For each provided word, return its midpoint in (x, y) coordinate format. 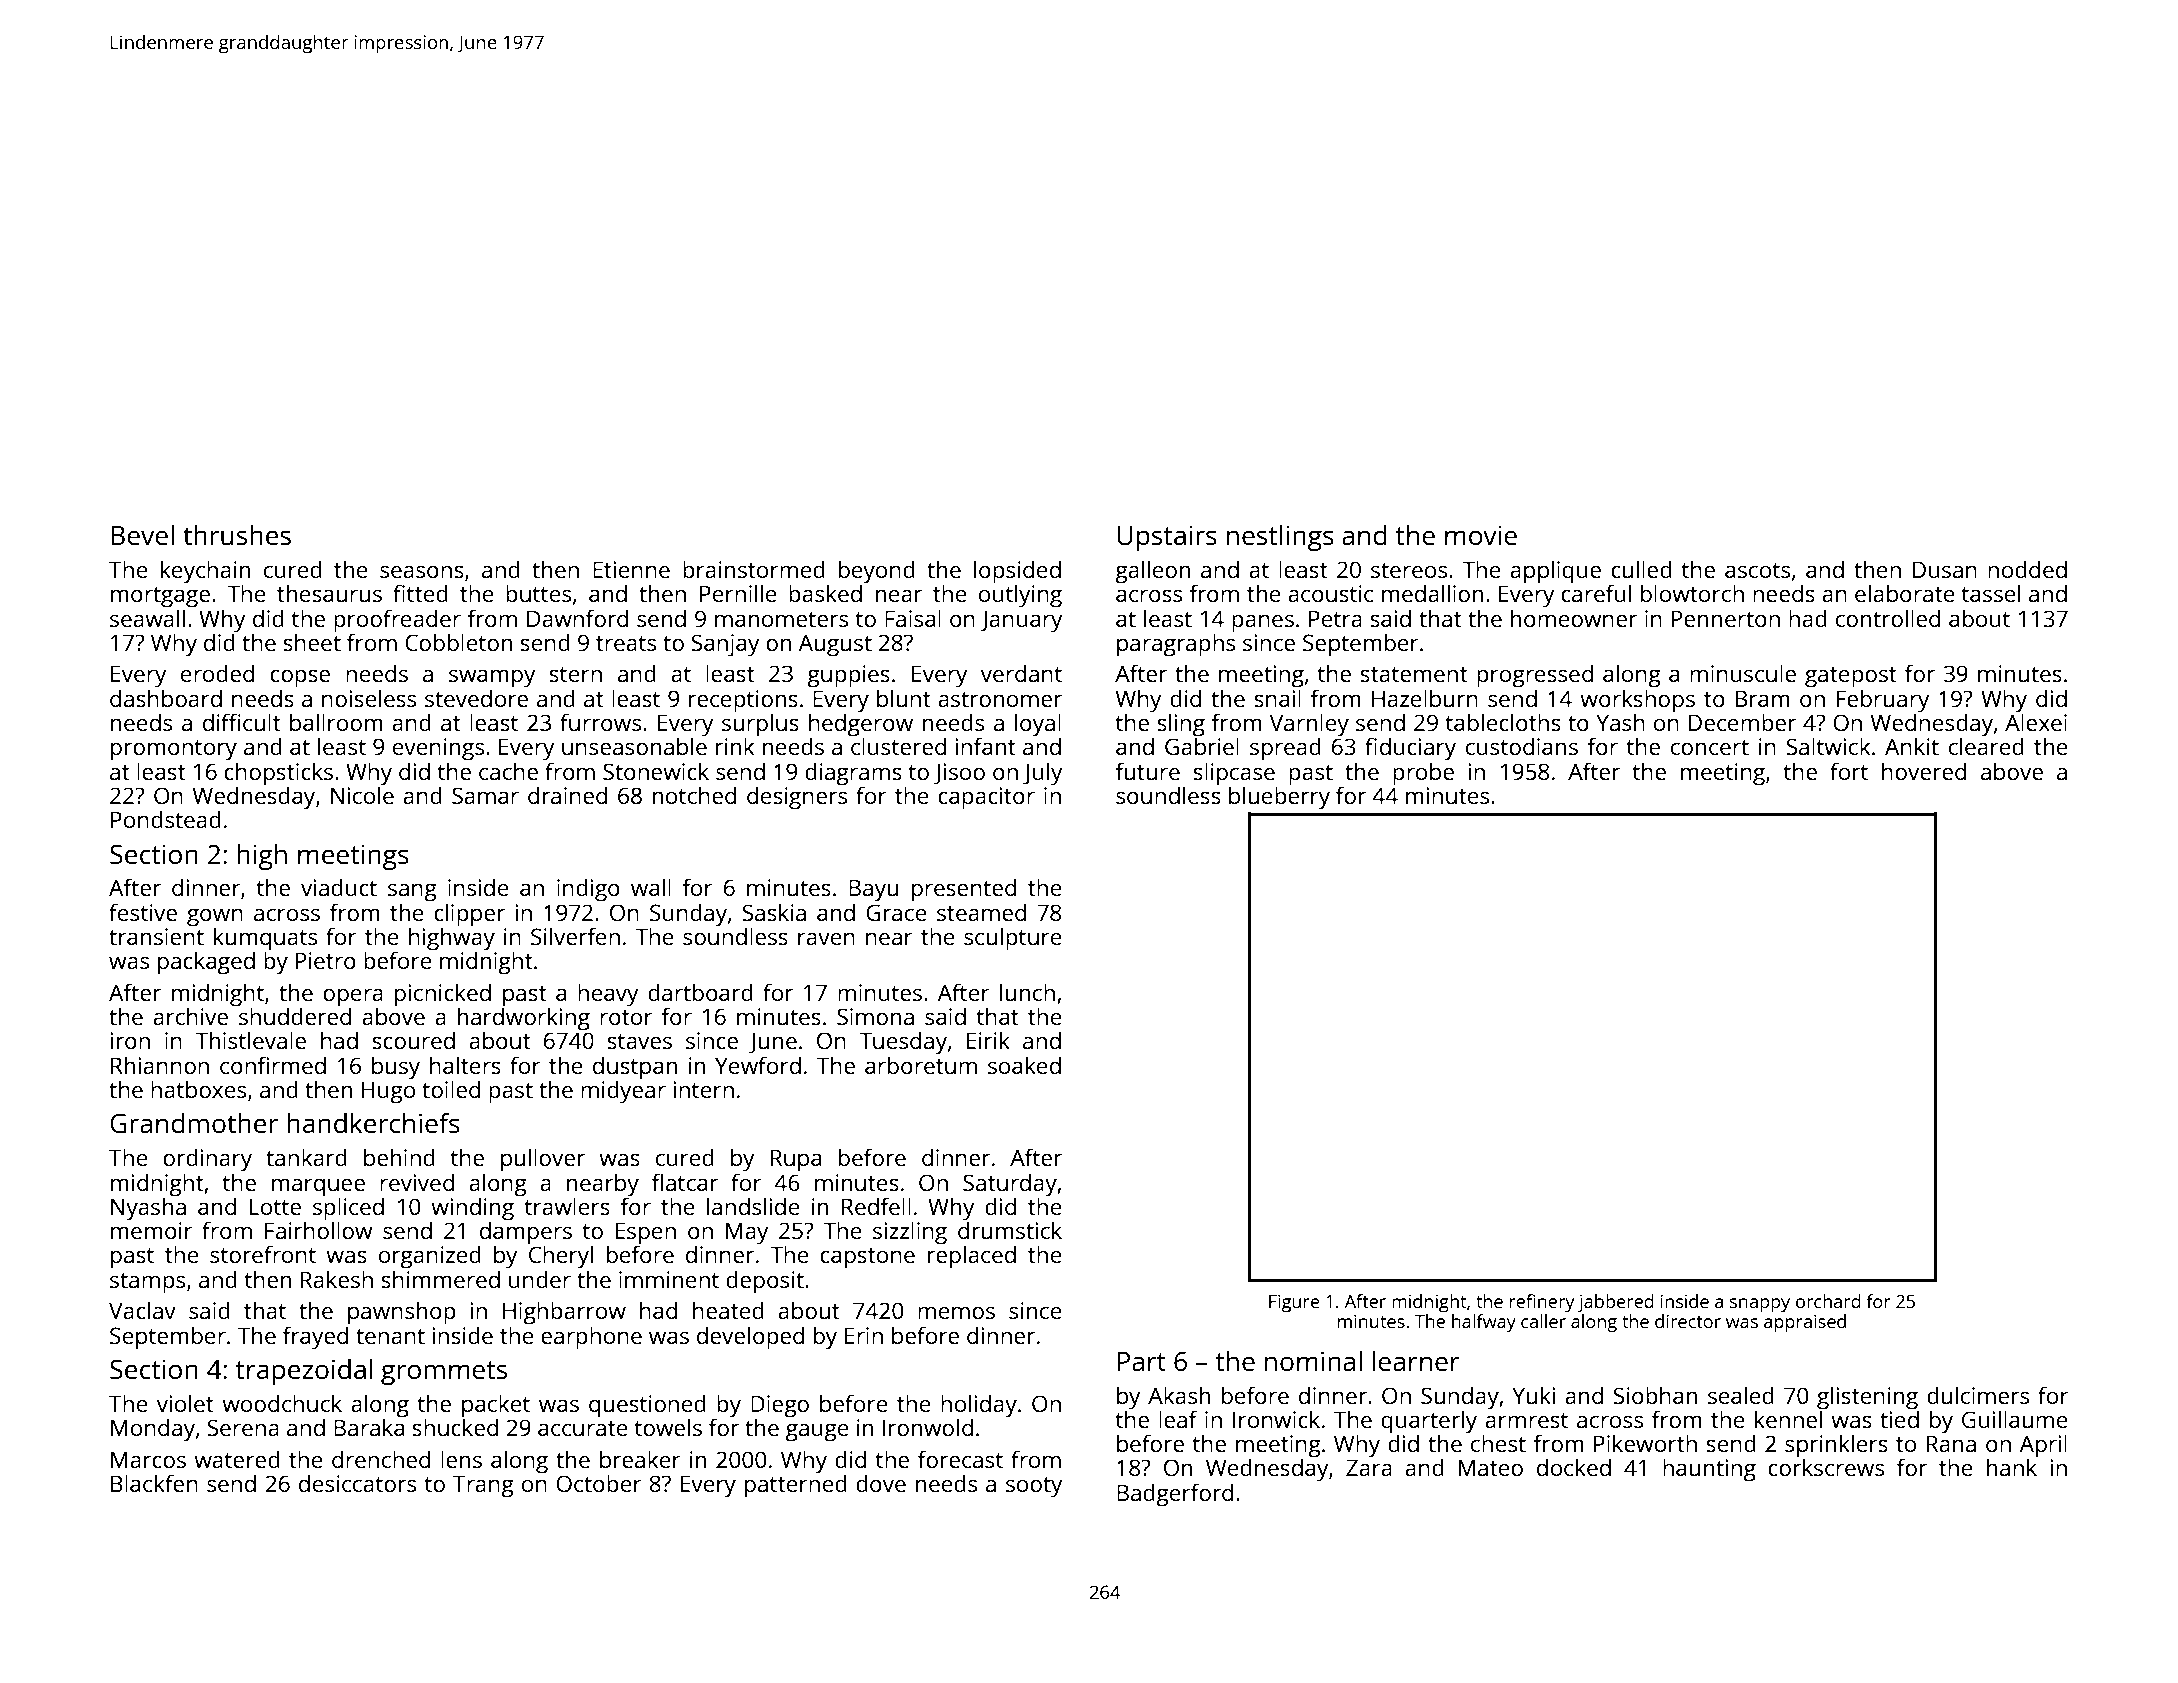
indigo (588, 890)
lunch (1027, 992)
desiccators (357, 1483)
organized (430, 1257)
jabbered (1616, 1303)
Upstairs (1167, 538)
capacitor (986, 798)
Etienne (631, 569)
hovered (1924, 771)
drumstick (1010, 1230)
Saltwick (1828, 746)
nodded (2027, 569)
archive (190, 1016)
